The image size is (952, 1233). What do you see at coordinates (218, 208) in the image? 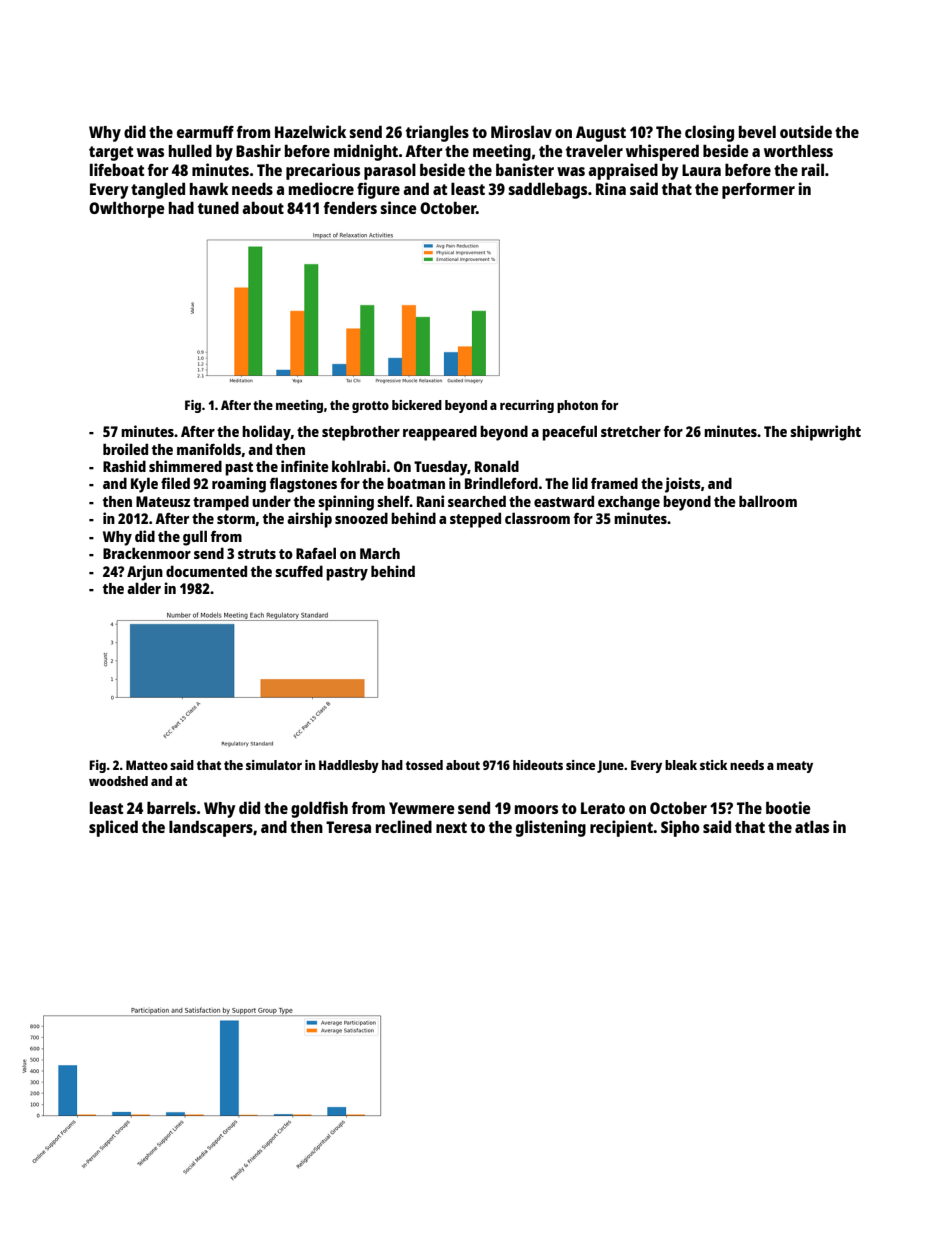
I see `tuned` at bounding box center [218, 208].
